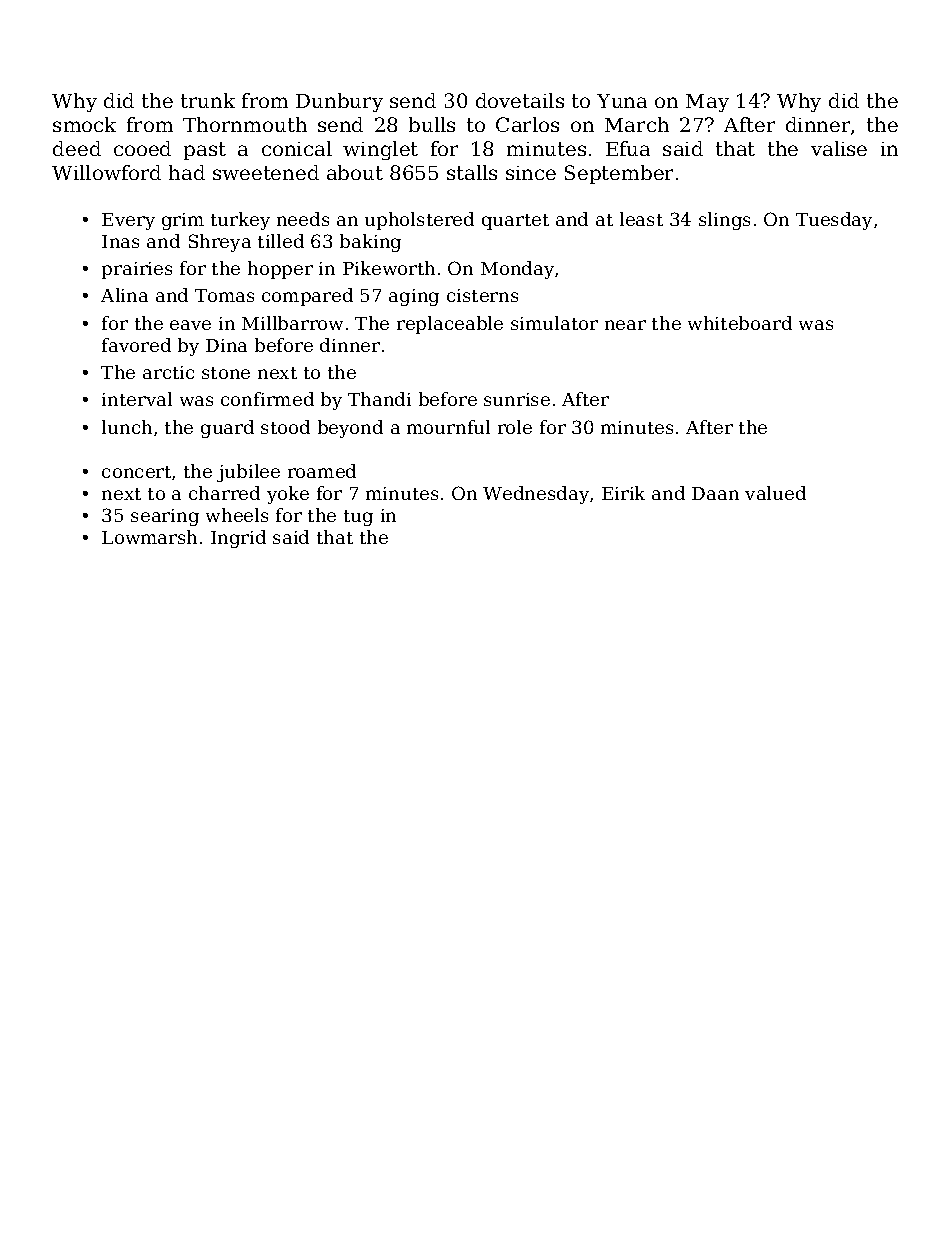 Image resolution: width=952 pixels, height=1233 pixels. I want to click on near, so click(625, 325).
